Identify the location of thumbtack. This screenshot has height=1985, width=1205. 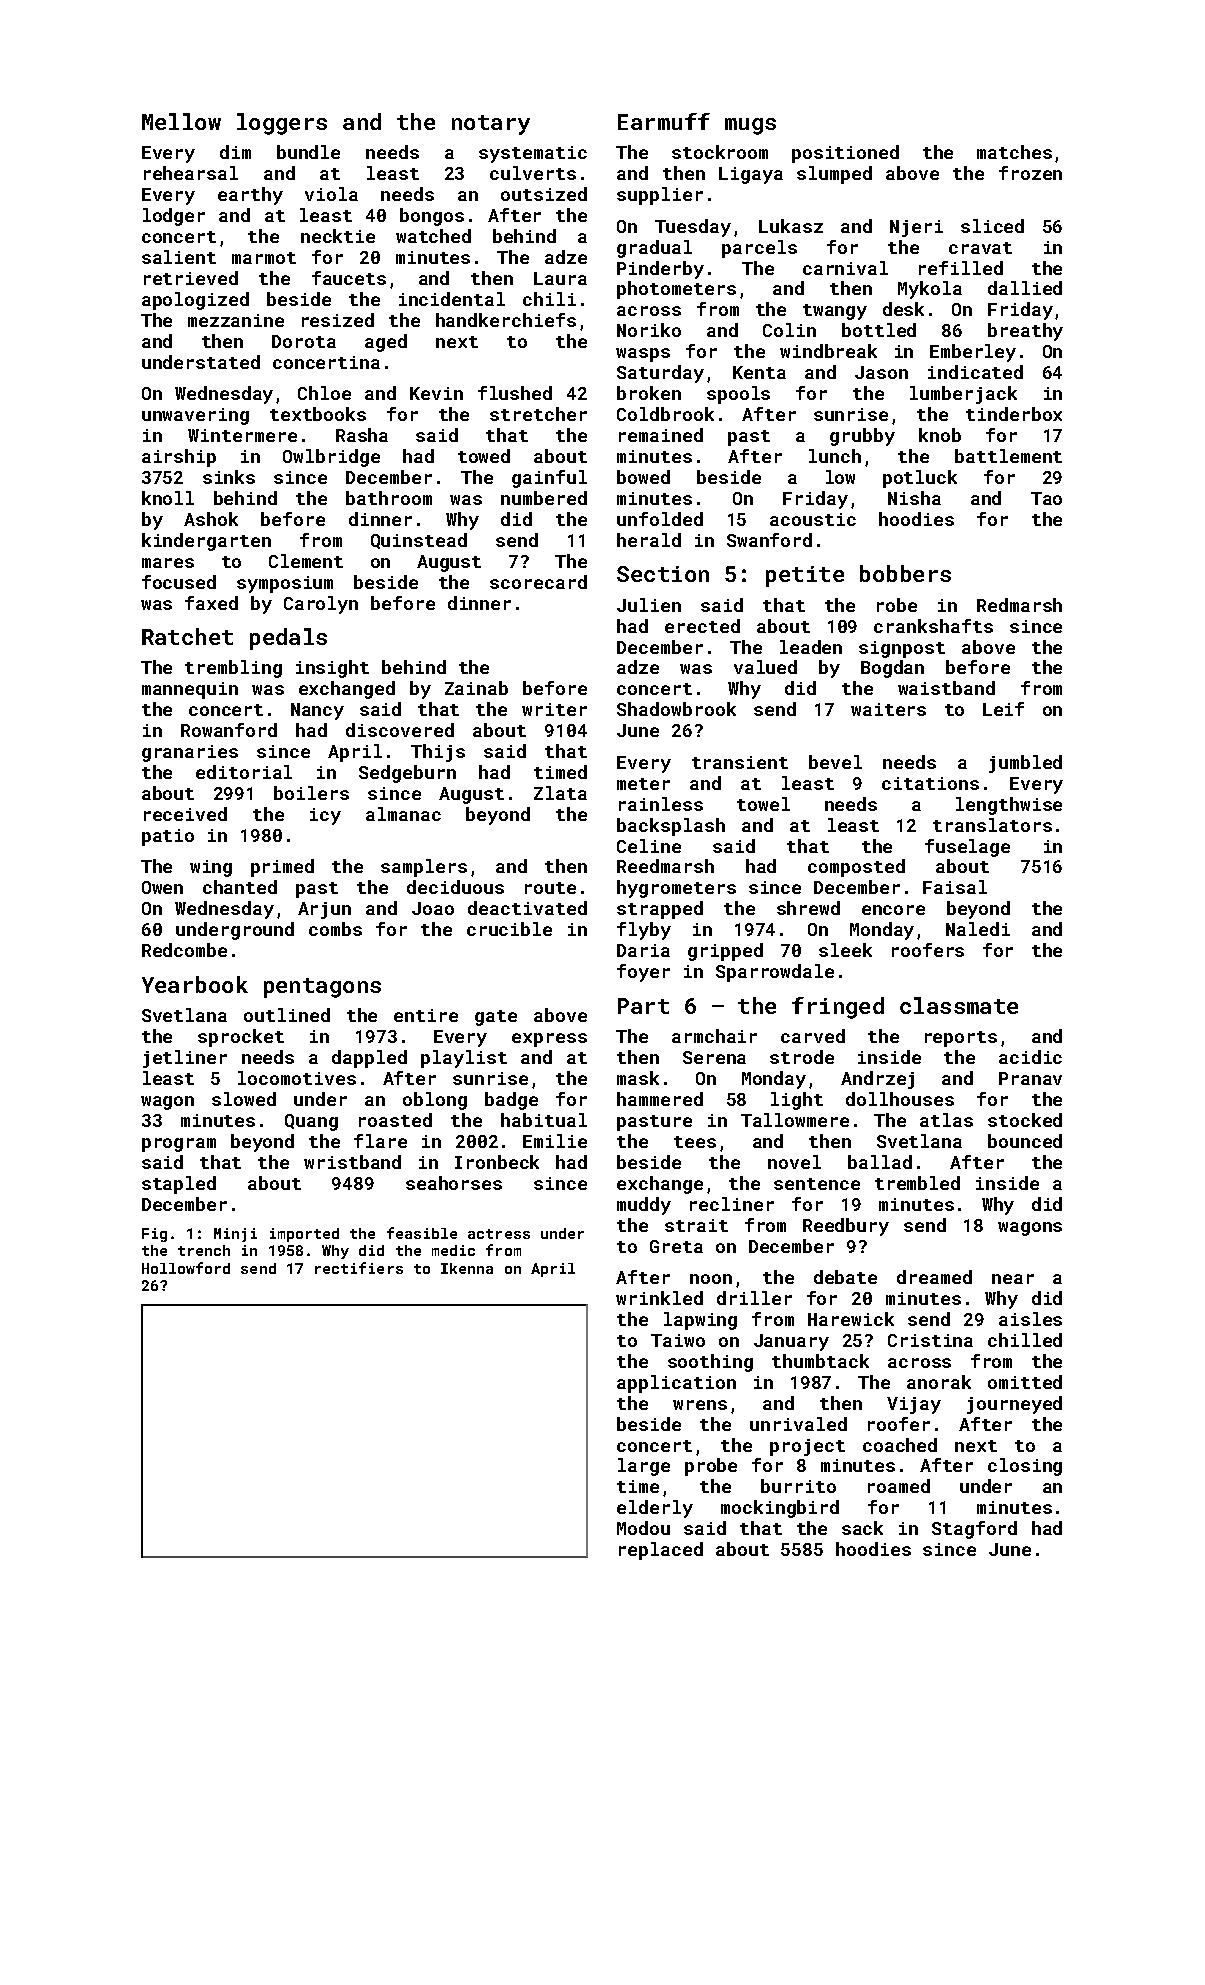
(820, 1361).
